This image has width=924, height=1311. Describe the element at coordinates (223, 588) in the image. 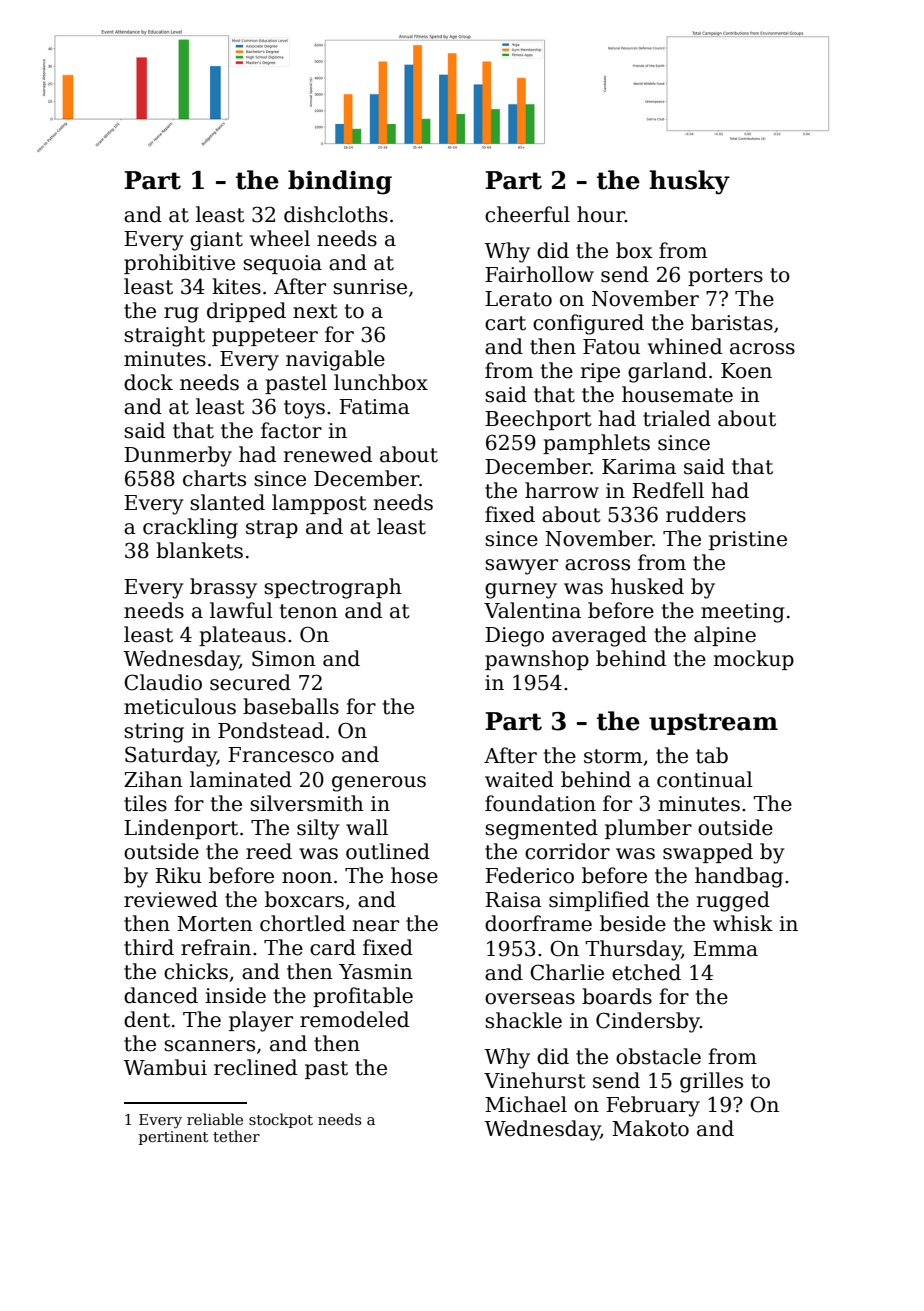

I see `brassy` at that location.
